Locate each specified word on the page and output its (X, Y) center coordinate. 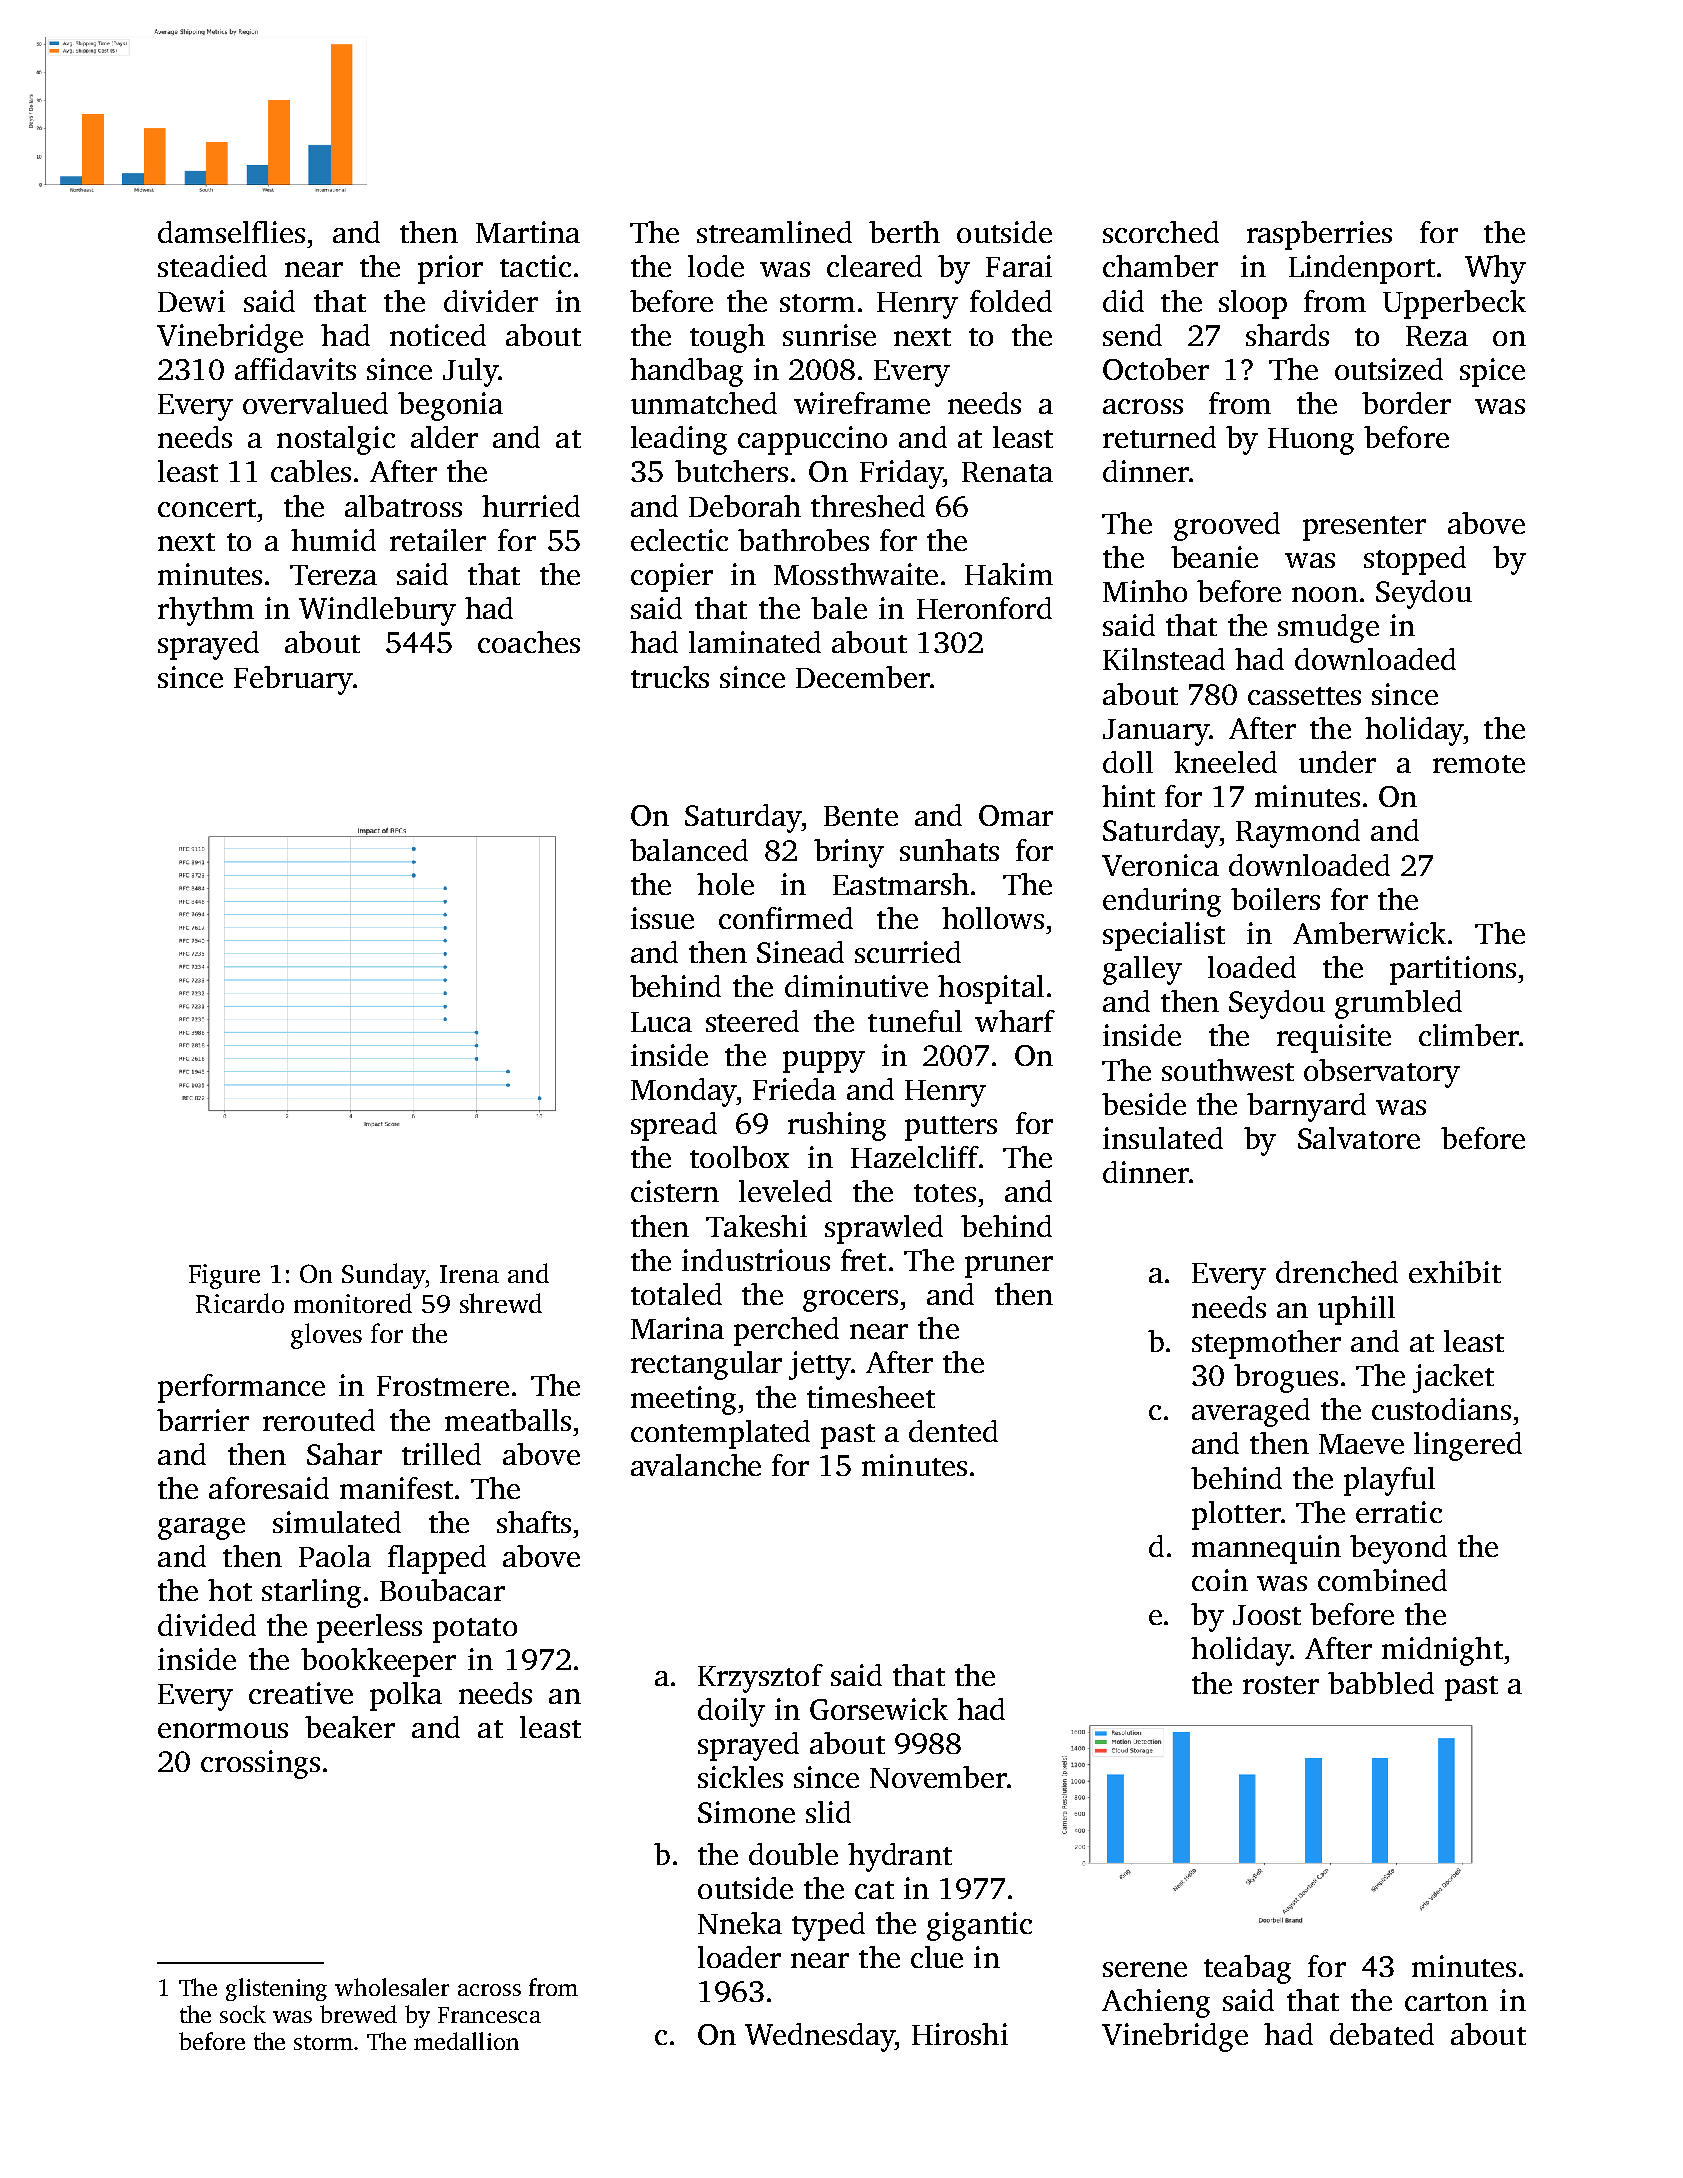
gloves (326, 1336)
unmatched (704, 403)
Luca (661, 1022)
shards (1287, 335)
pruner (1009, 1267)
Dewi (191, 301)
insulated (1163, 1138)
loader (739, 1957)
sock (243, 2014)
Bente (861, 816)
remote (1479, 764)
